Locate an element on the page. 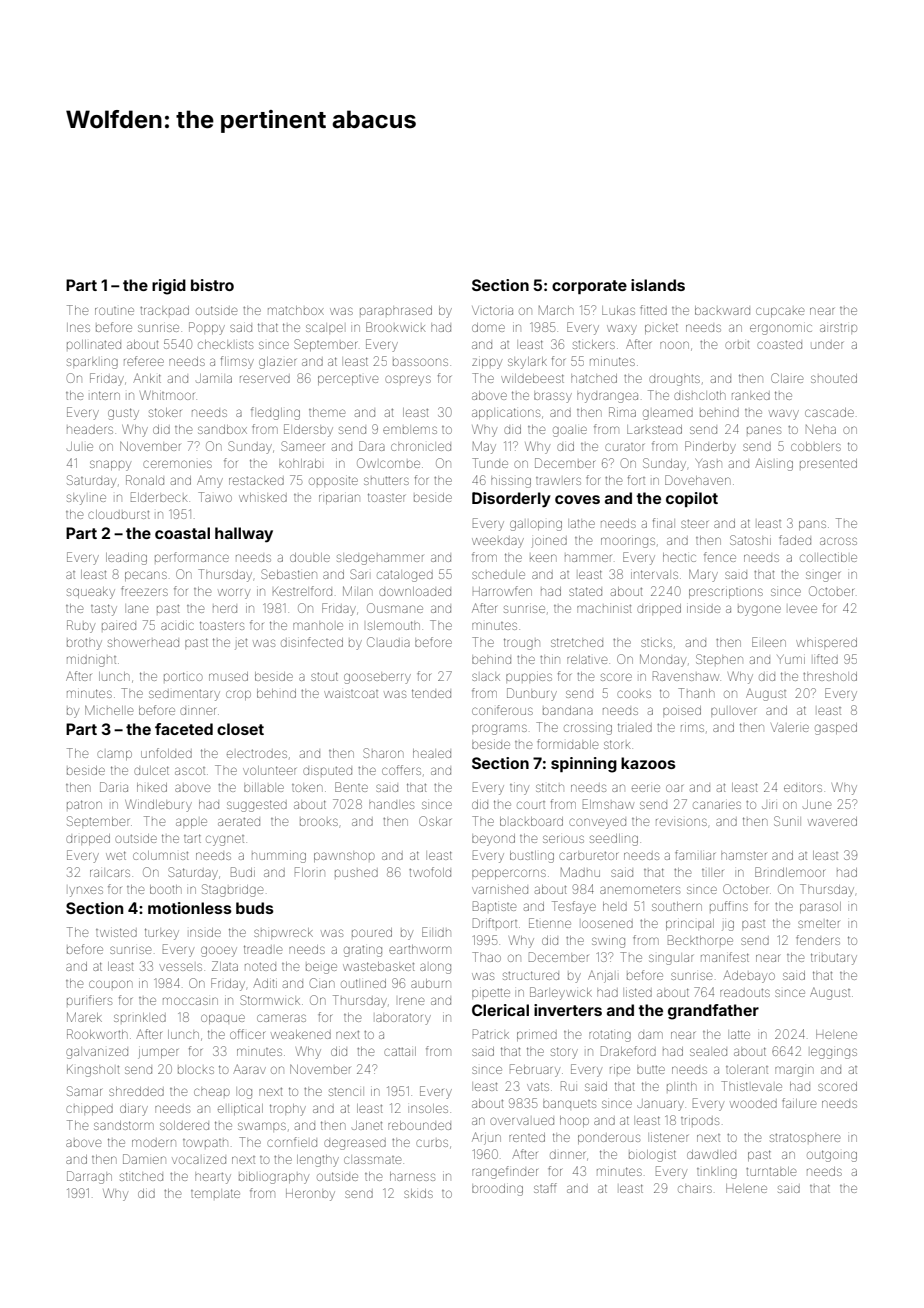  bistro is located at coordinates (212, 285).
